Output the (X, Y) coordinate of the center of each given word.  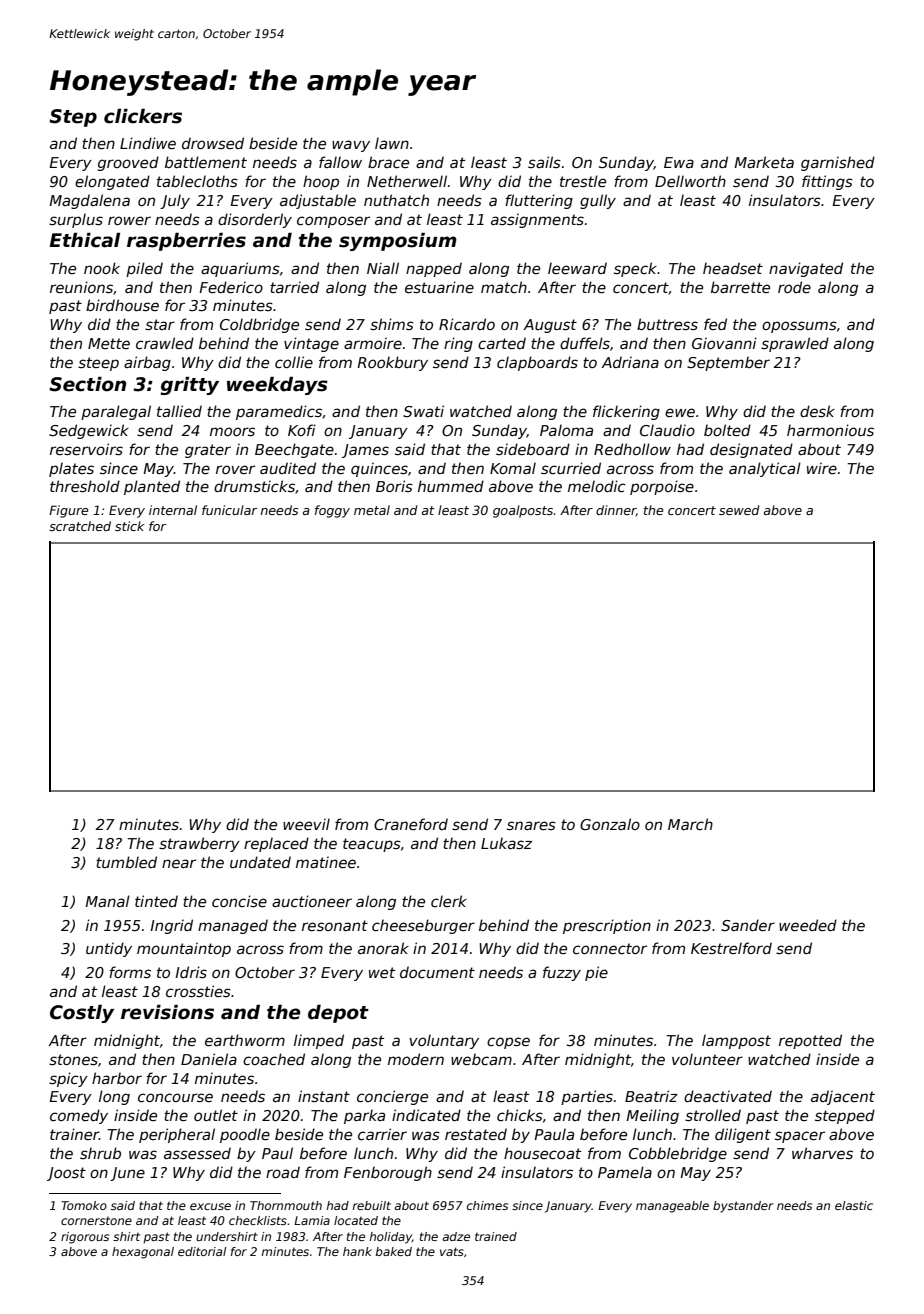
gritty (190, 386)
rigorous (85, 1238)
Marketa (764, 162)
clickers (143, 116)
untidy (109, 949)
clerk (449, 901)
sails (544, 162)
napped (434, 269)
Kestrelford (731, 948)
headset (733, 268)
